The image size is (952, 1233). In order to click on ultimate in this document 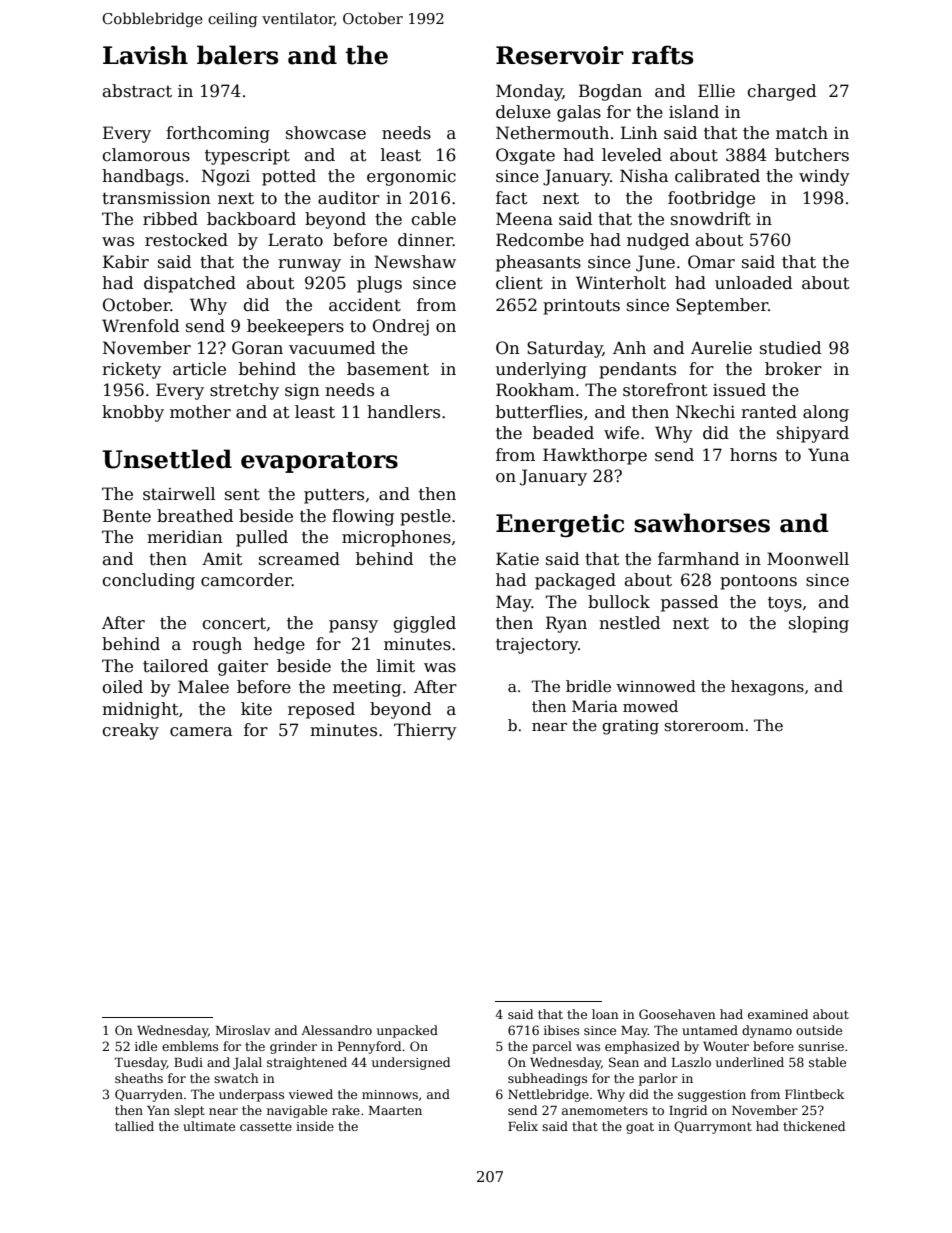, I will do `click(209, 1126)`.
